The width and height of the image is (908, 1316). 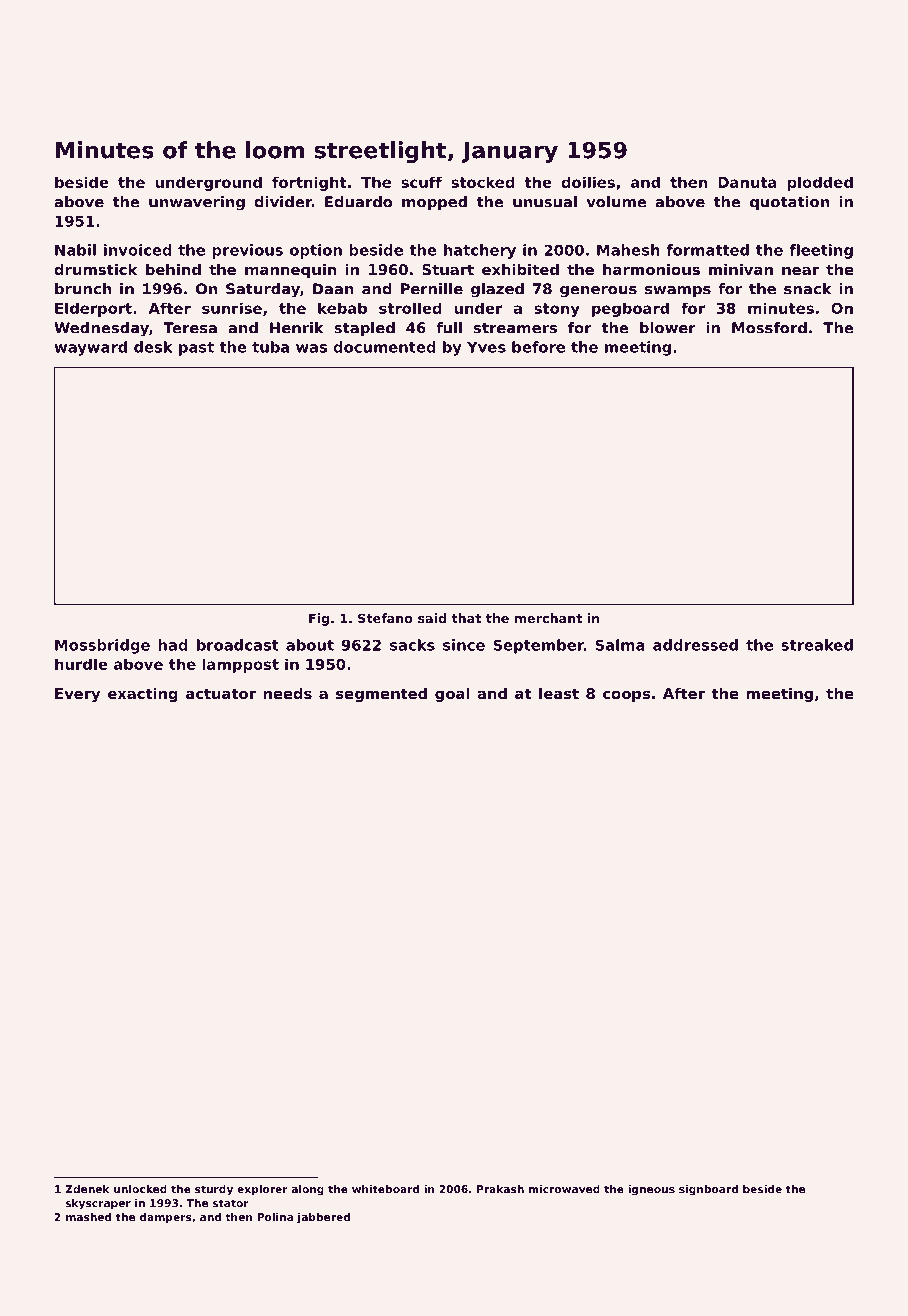 I want to click on fortnight, so click(x=309, y=183).
